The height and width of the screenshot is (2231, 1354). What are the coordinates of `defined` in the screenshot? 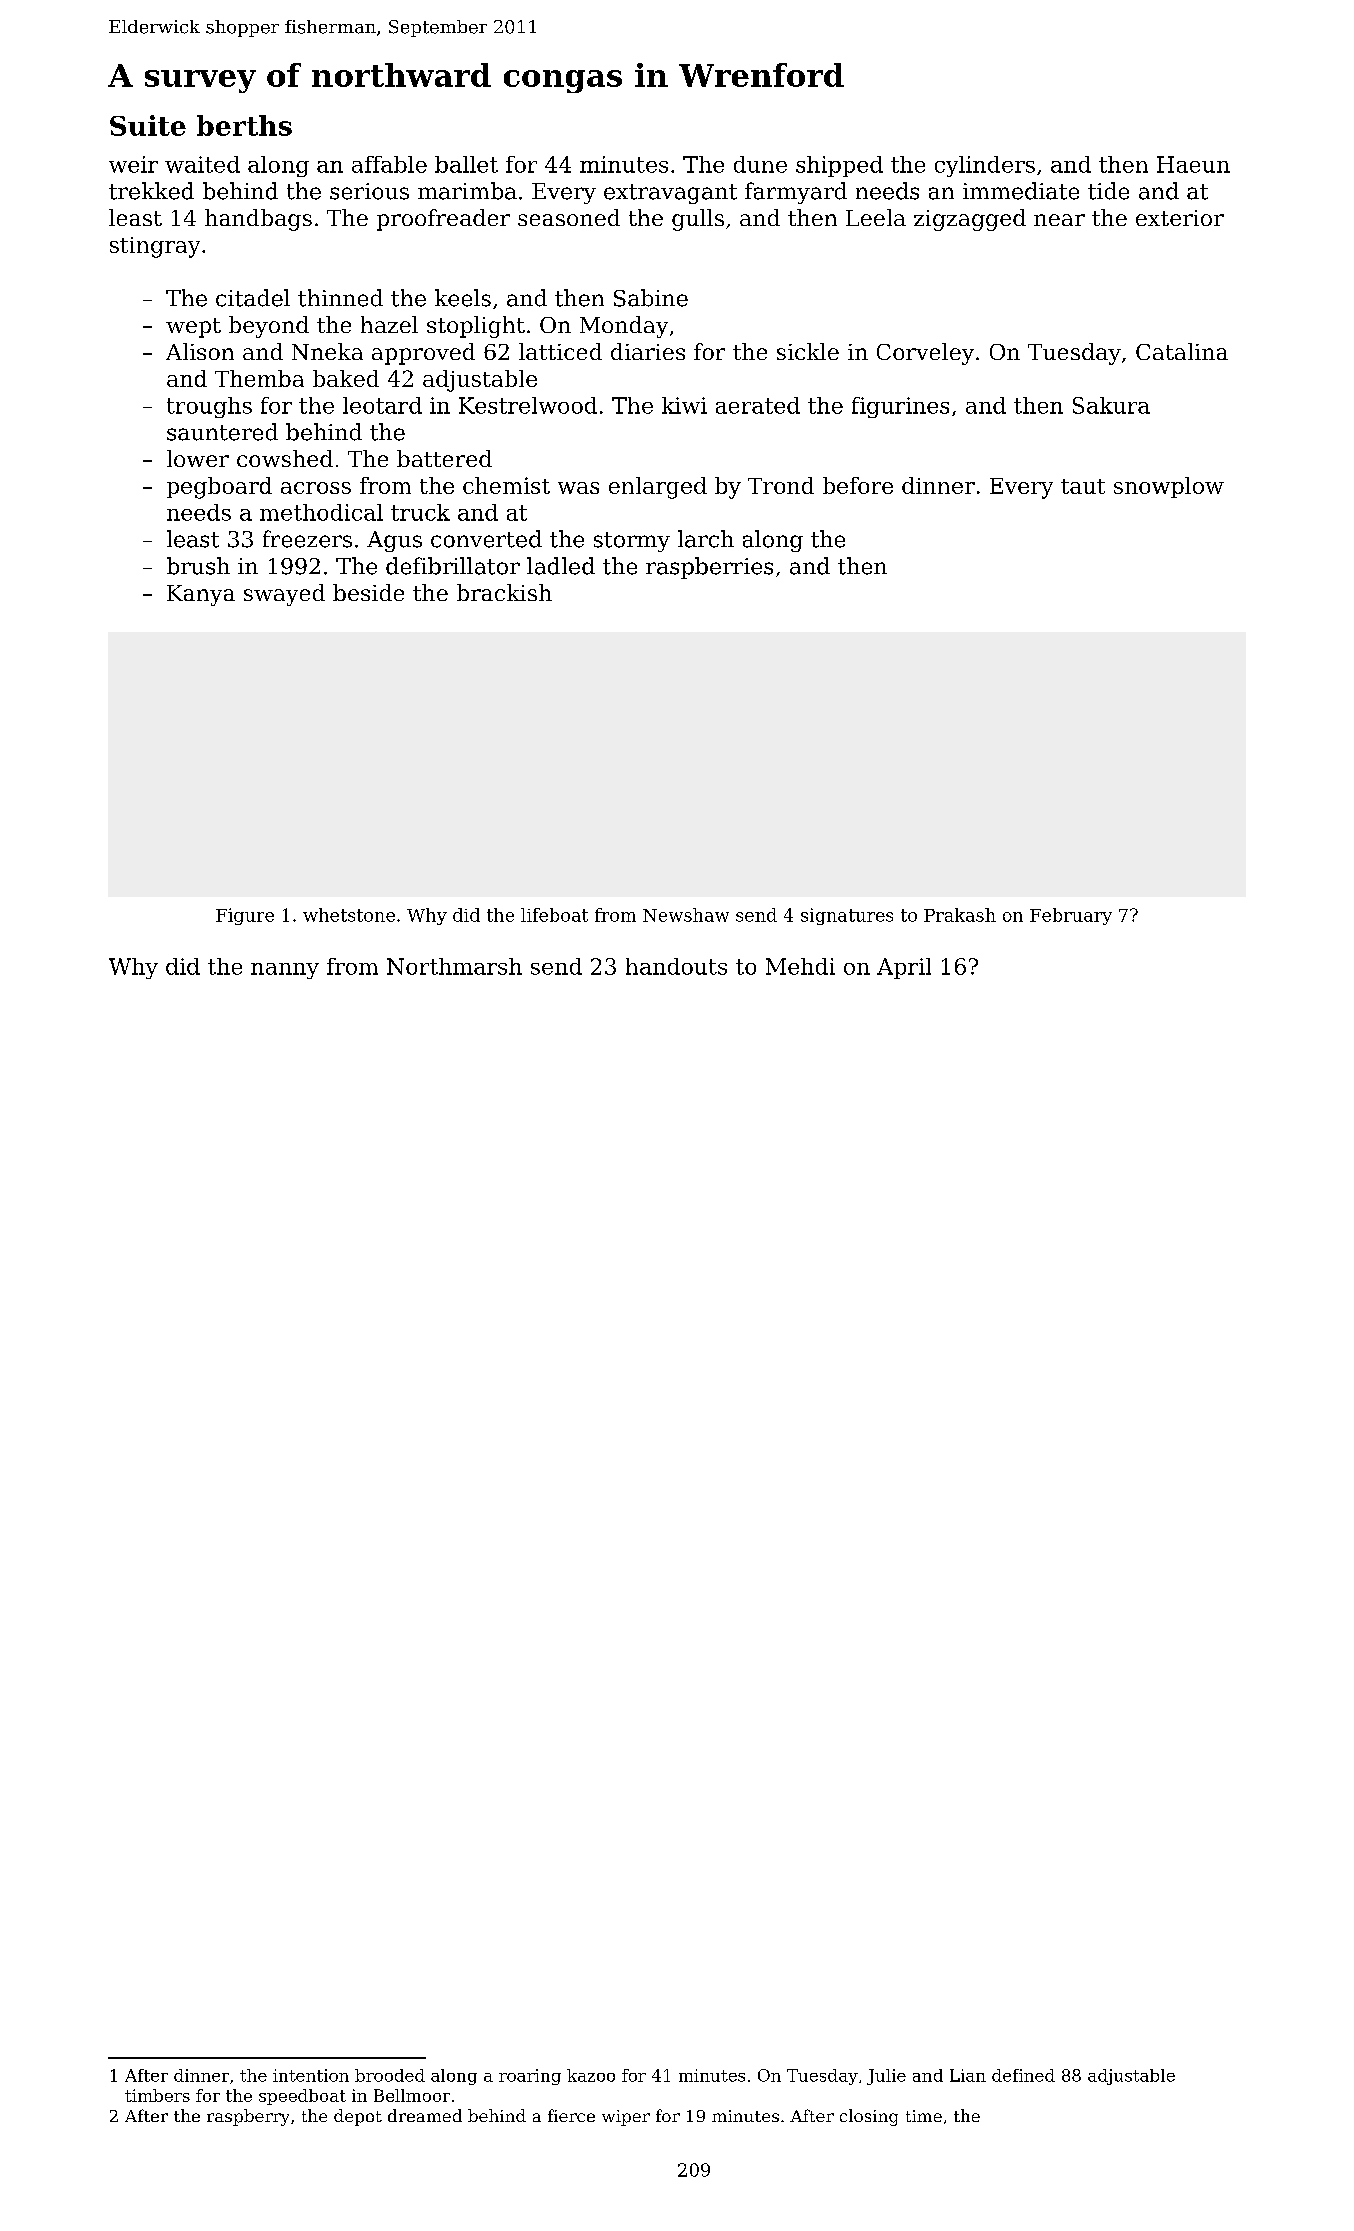 It's located at (1023, 2075).
